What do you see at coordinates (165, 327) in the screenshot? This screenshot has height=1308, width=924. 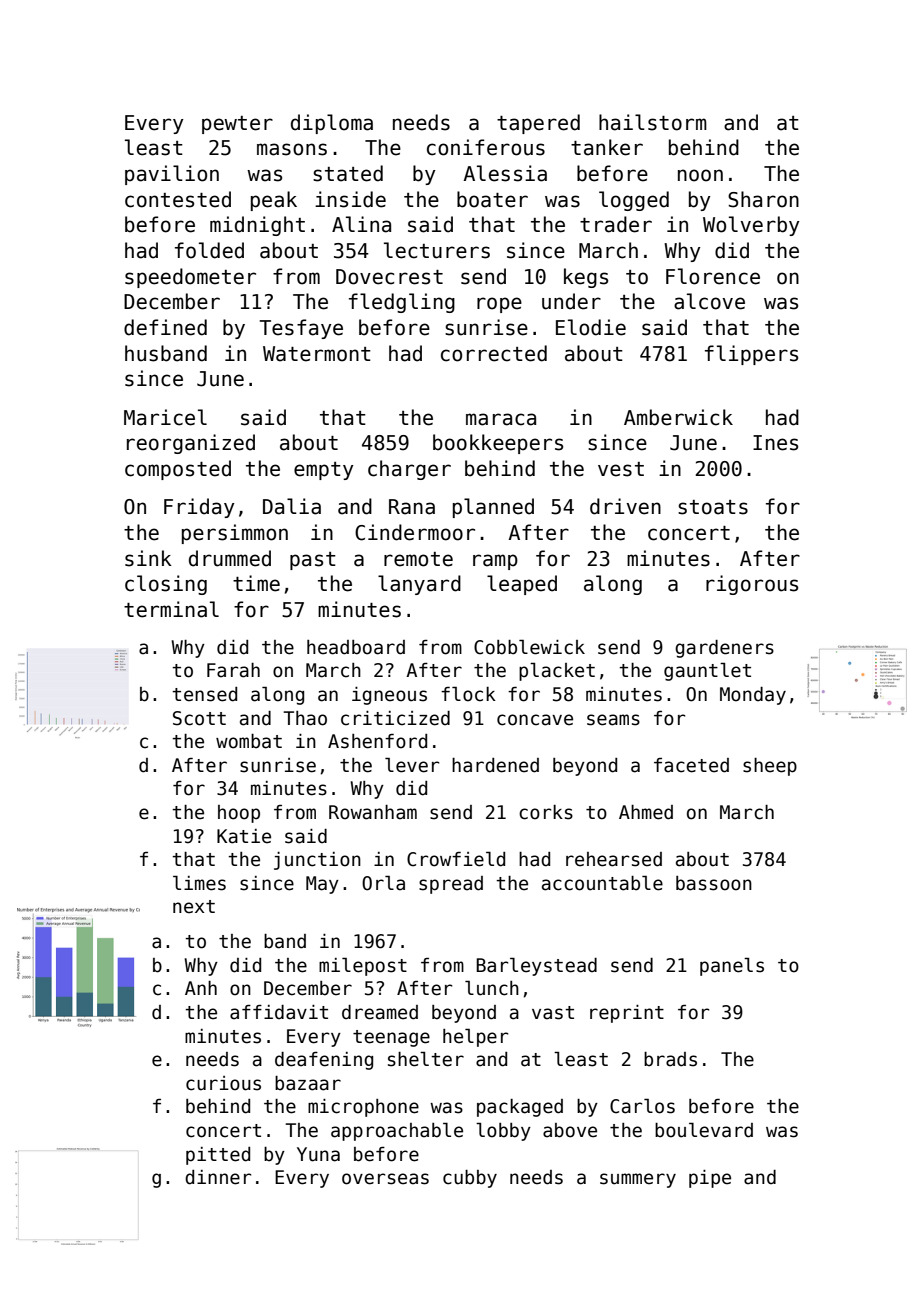 I see `defined` at bounding box center [165, 327].
